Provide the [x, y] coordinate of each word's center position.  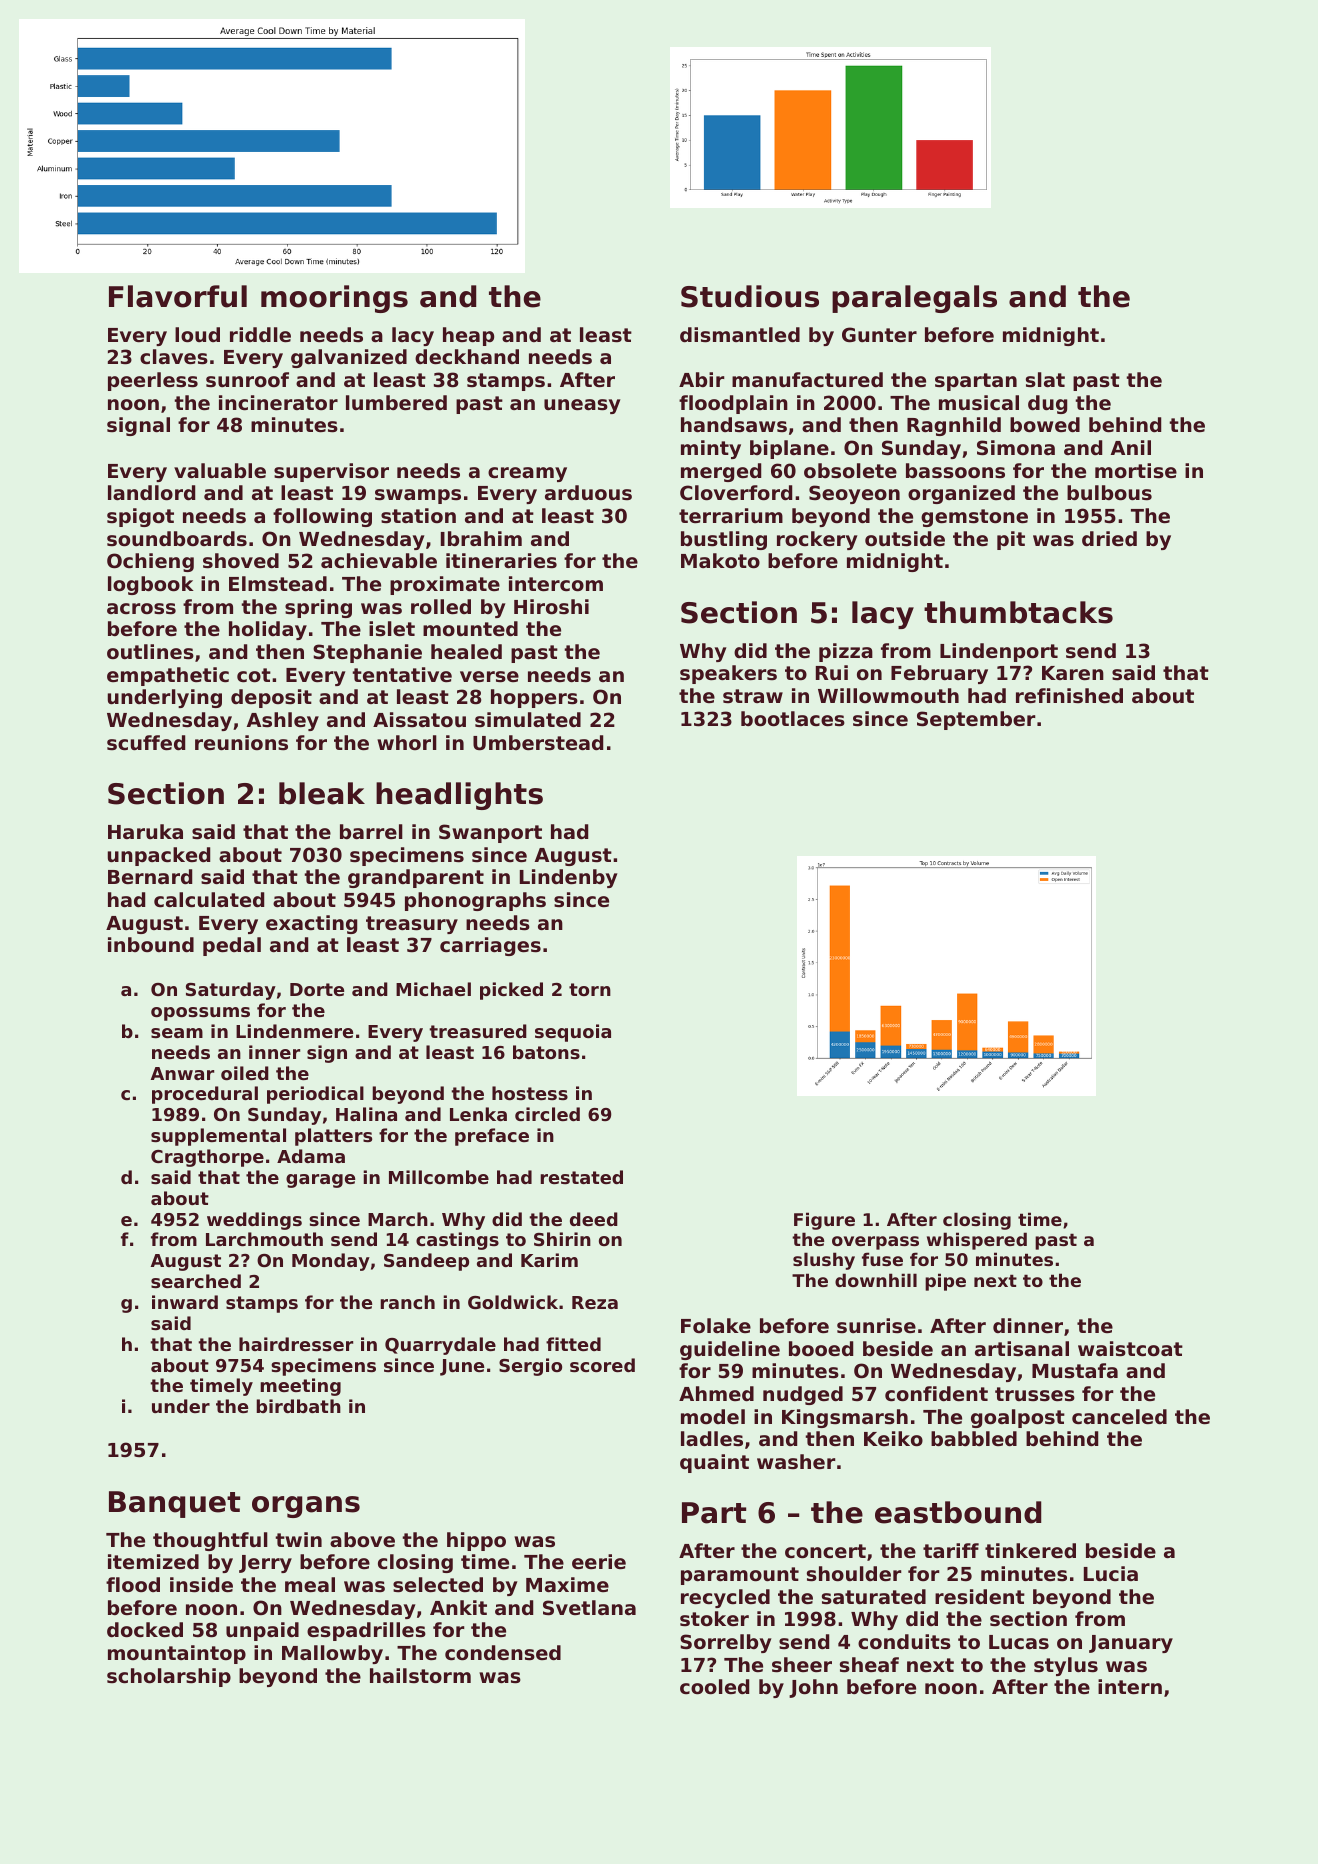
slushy [824, 1261]
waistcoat [1130, 1349]
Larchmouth [264, 1239]
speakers [728, 674]
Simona [1016, 448]
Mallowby [332, 1654]
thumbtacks [1018, 612]
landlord [151, 493]
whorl [407, 742]
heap [468, 336]
